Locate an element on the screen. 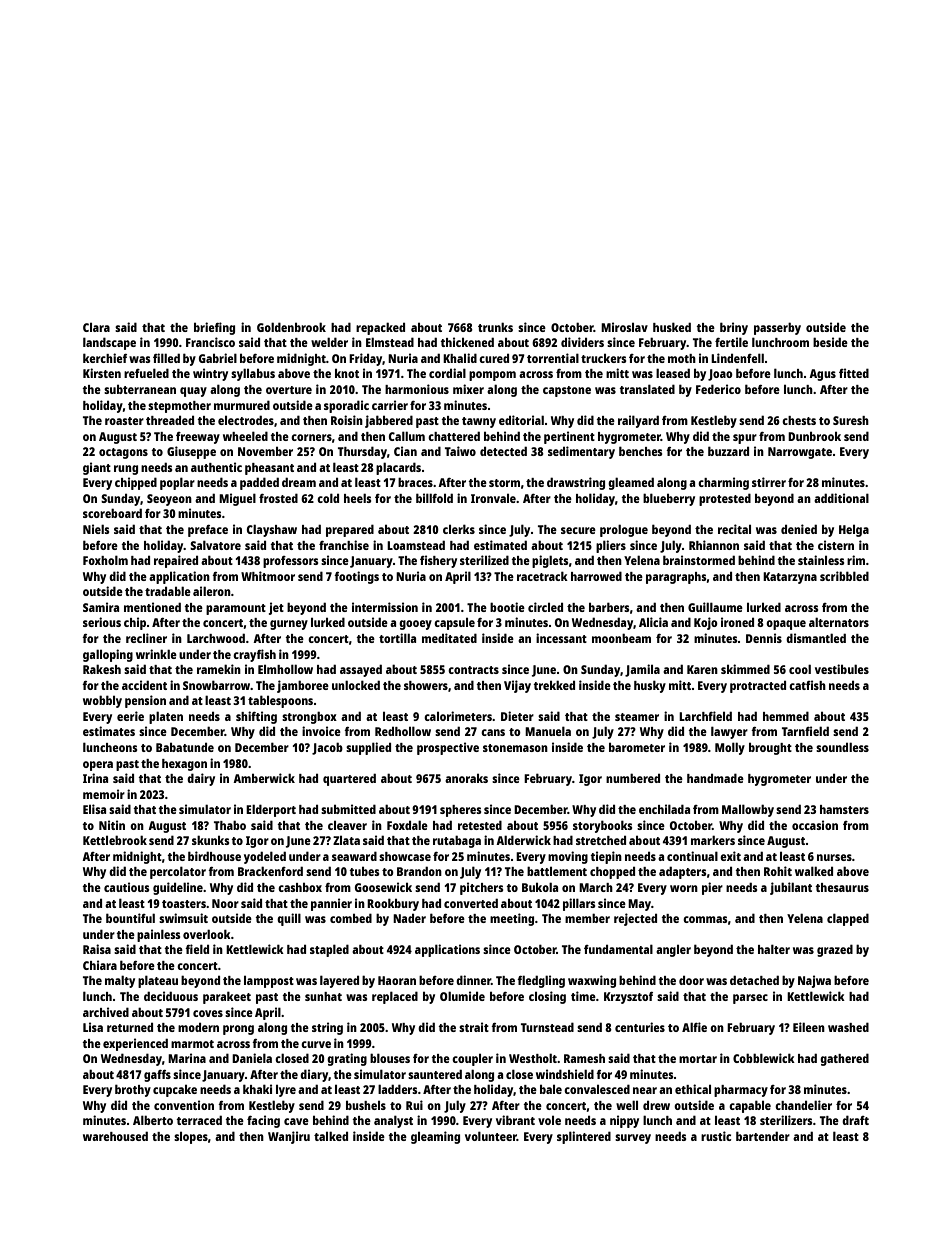 The height and width of the screenshot is (1233, 952). bootie is located at coordinates (507, 607).
